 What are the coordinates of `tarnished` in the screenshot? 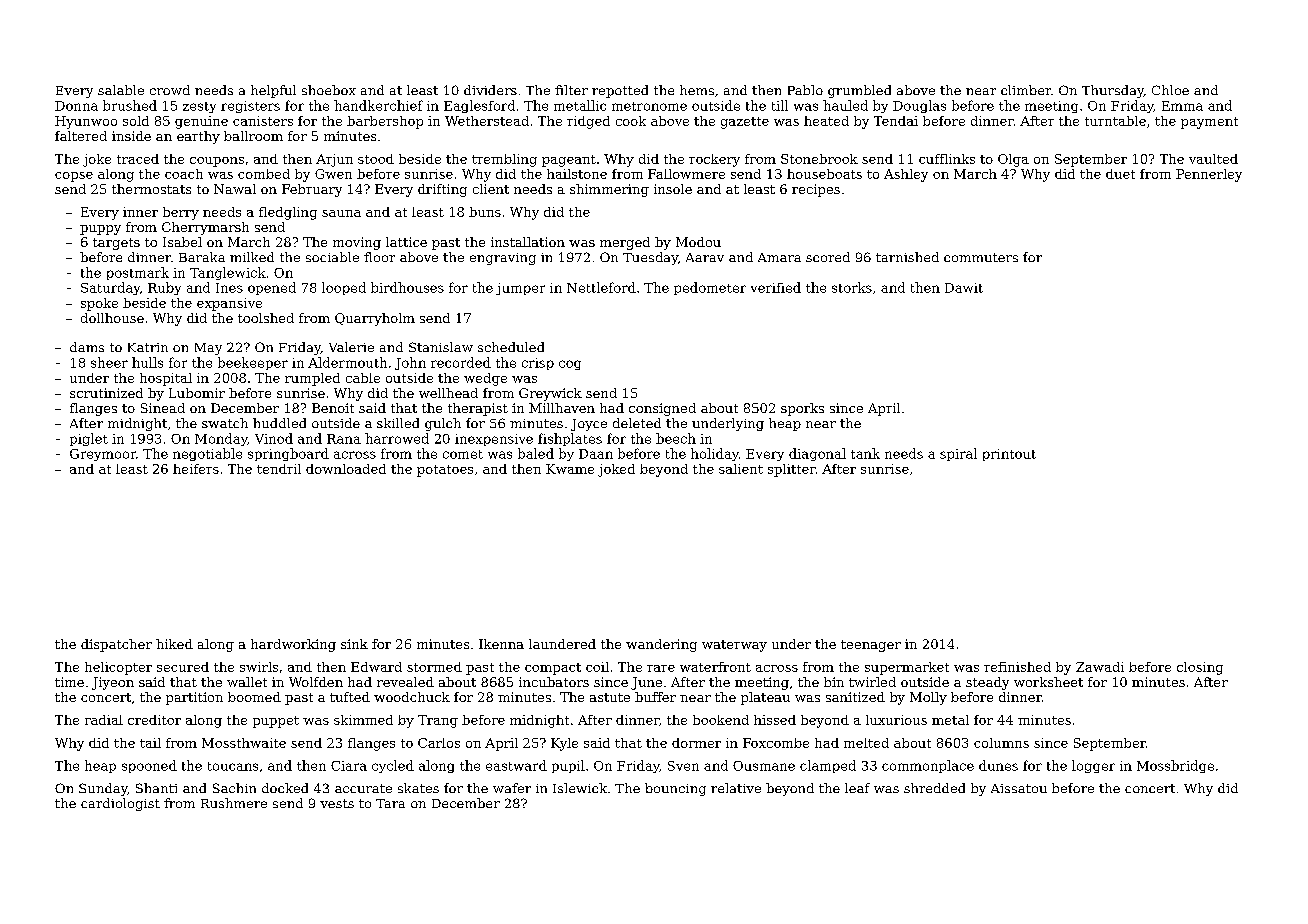 It's located at (907, 257).
